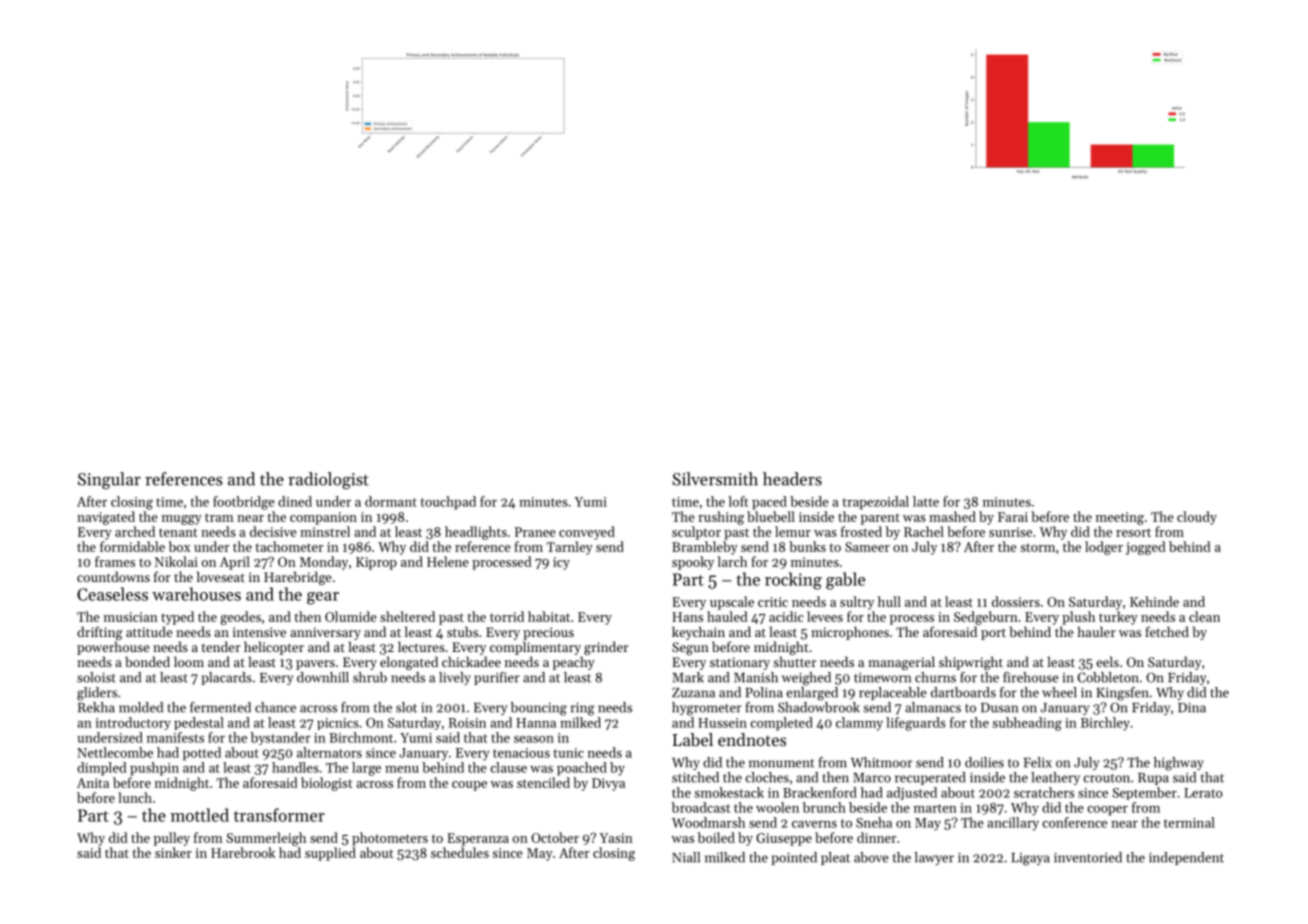 This screenshot has width=1308, height=924. What do you see at coordinates (508, 767) in the screenshot?
I see `clause` at bounding box center [508, 767].
